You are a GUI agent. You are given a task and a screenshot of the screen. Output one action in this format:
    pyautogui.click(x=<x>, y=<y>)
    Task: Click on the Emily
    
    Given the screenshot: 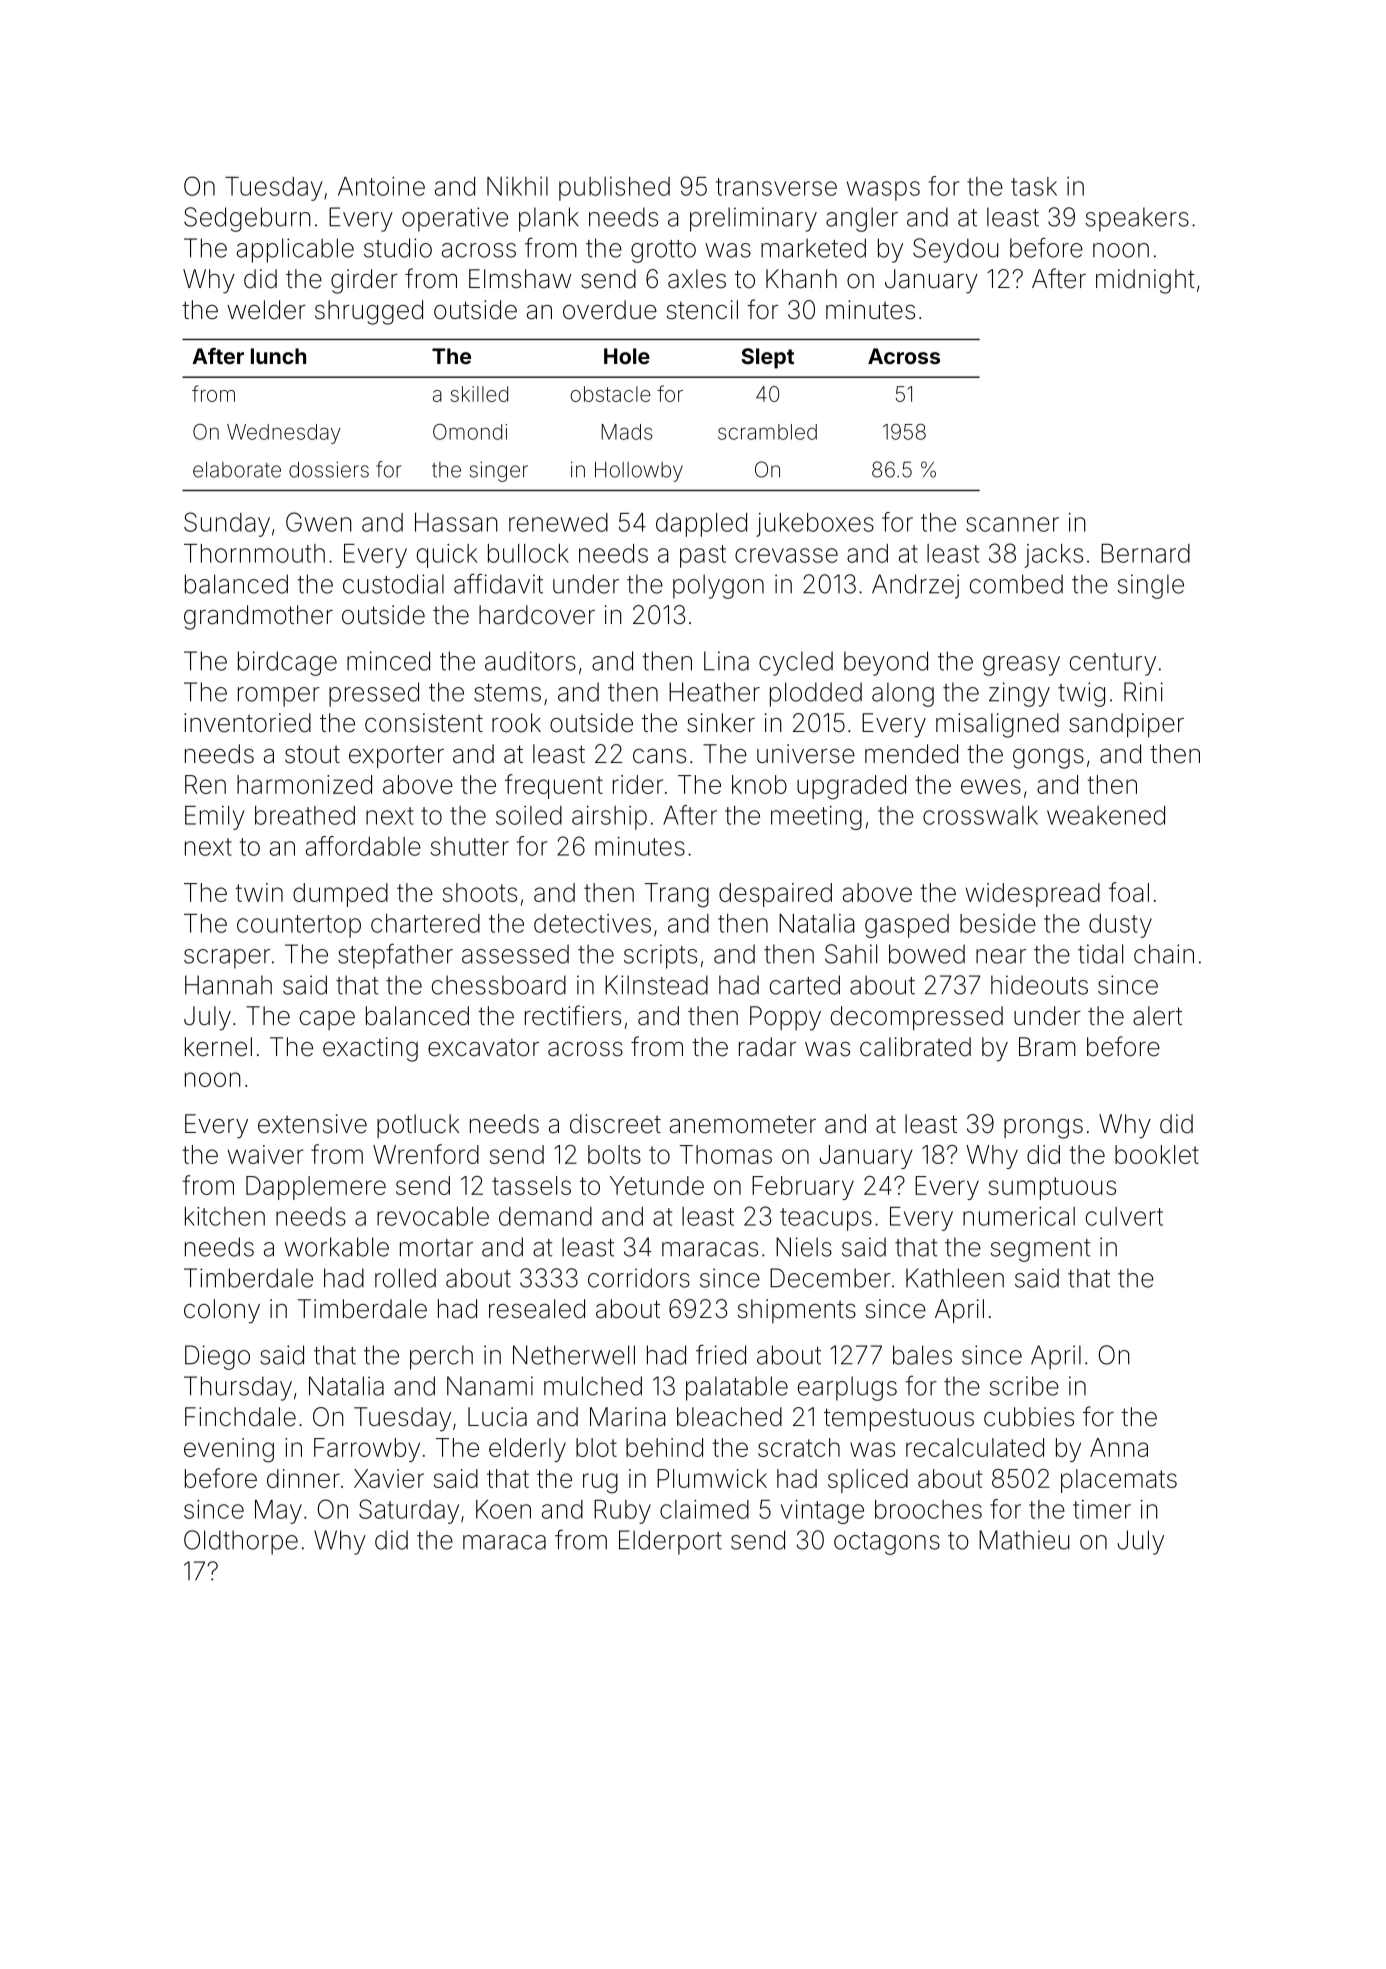 What is the action you would take?
    pyautogui.click(x=215, y=818)
